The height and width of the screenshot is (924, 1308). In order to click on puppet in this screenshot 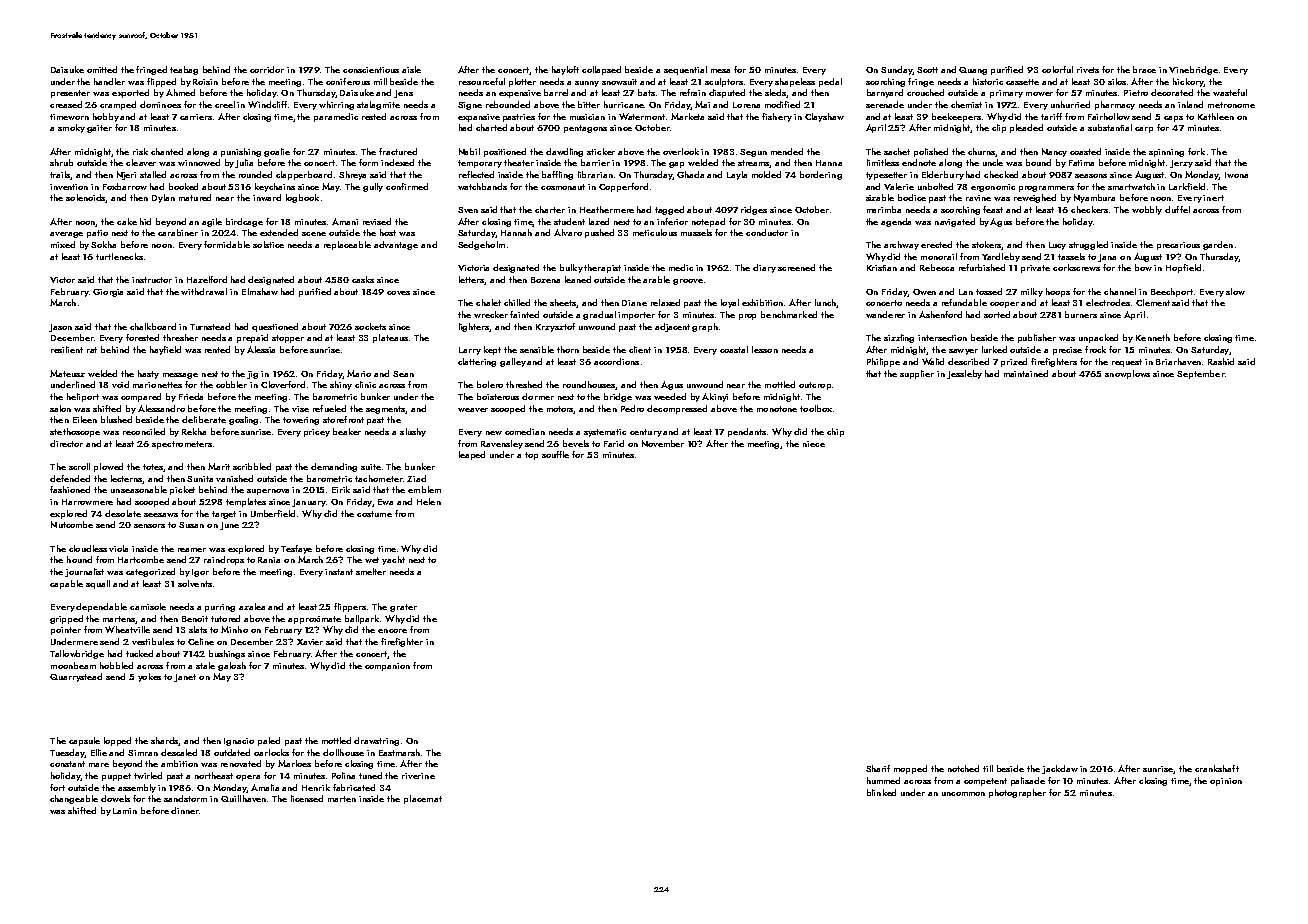, I will do `click(116, 777)`.
